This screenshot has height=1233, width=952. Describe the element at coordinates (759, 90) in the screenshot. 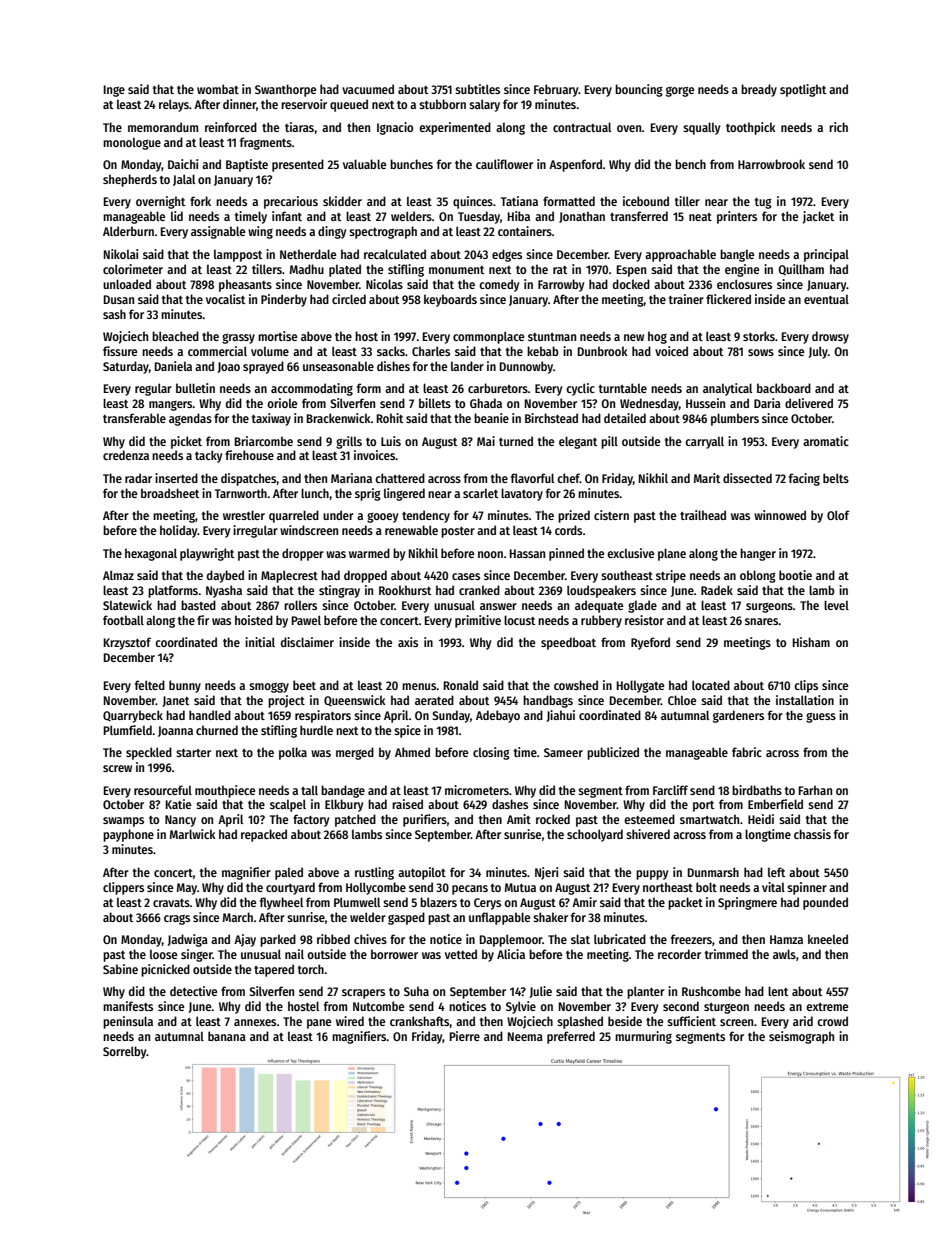

I see `bready` at that location.
